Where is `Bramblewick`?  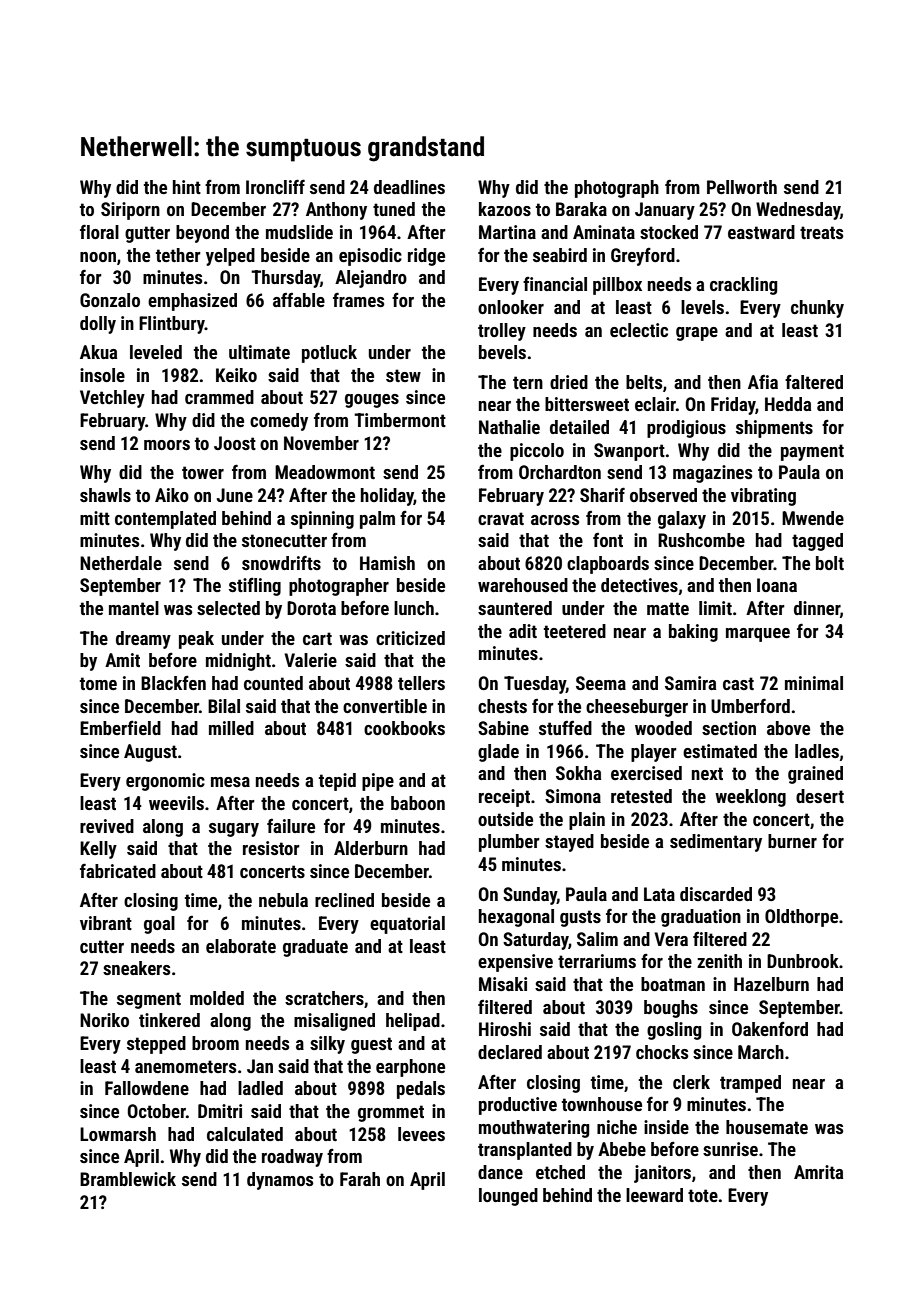 Bramblewick is located at coordinates (128, 1179).
